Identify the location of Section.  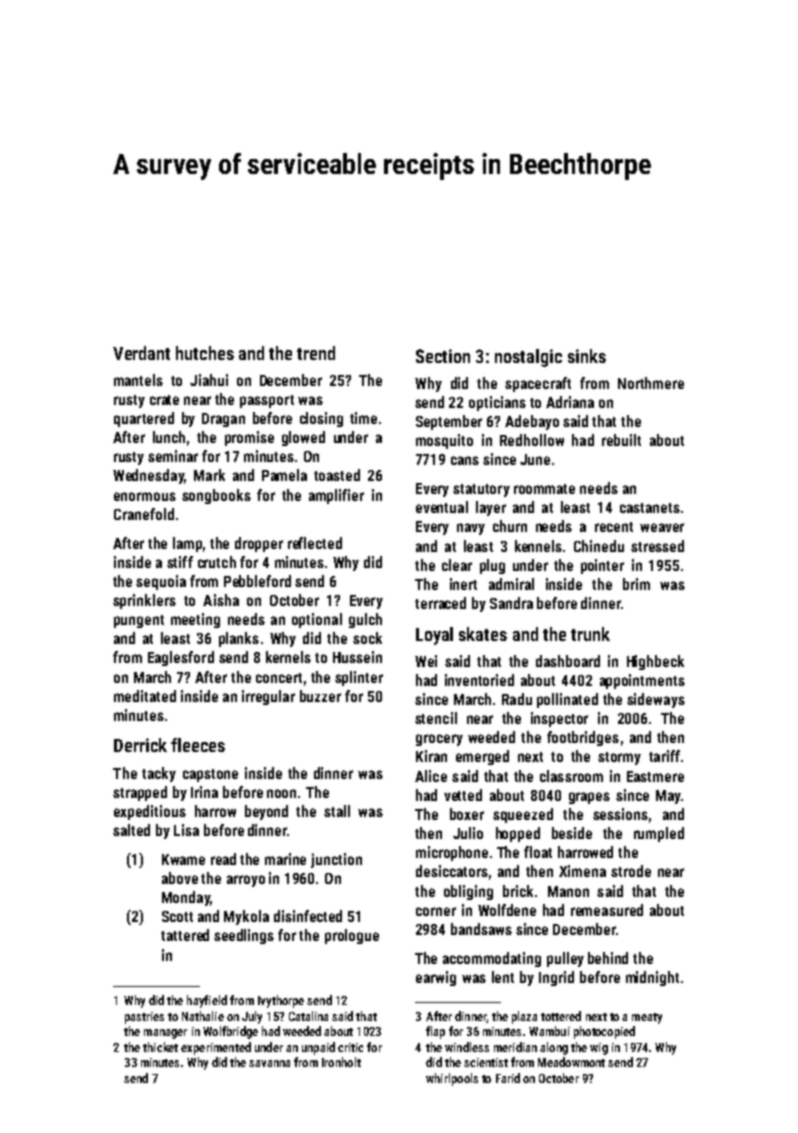
(443, 356).
